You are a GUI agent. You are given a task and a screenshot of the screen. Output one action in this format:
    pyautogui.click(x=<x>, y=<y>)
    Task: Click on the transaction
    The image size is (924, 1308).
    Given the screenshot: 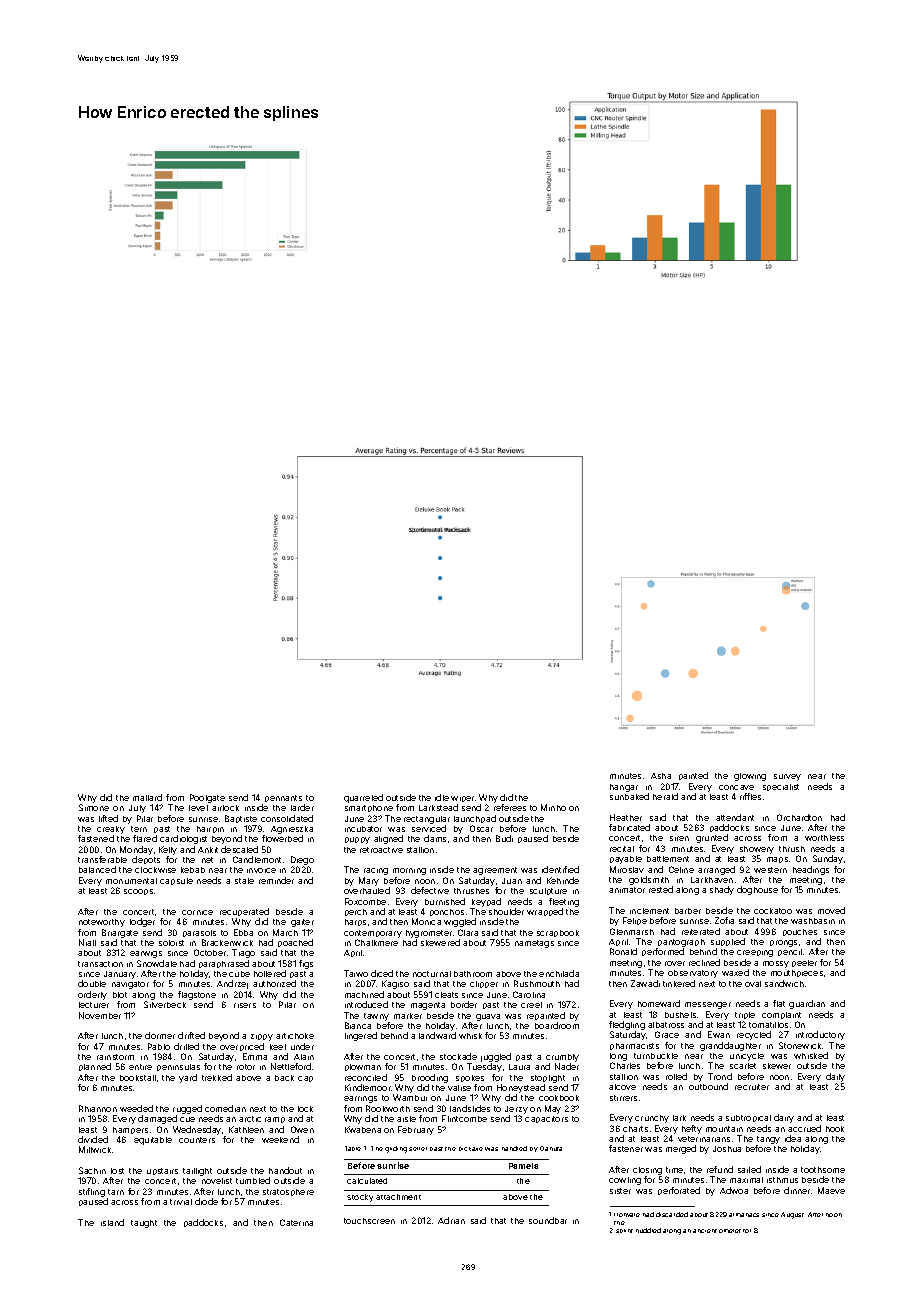 What is the action you would take?
    pyautogui.click(x=100, y=964)
